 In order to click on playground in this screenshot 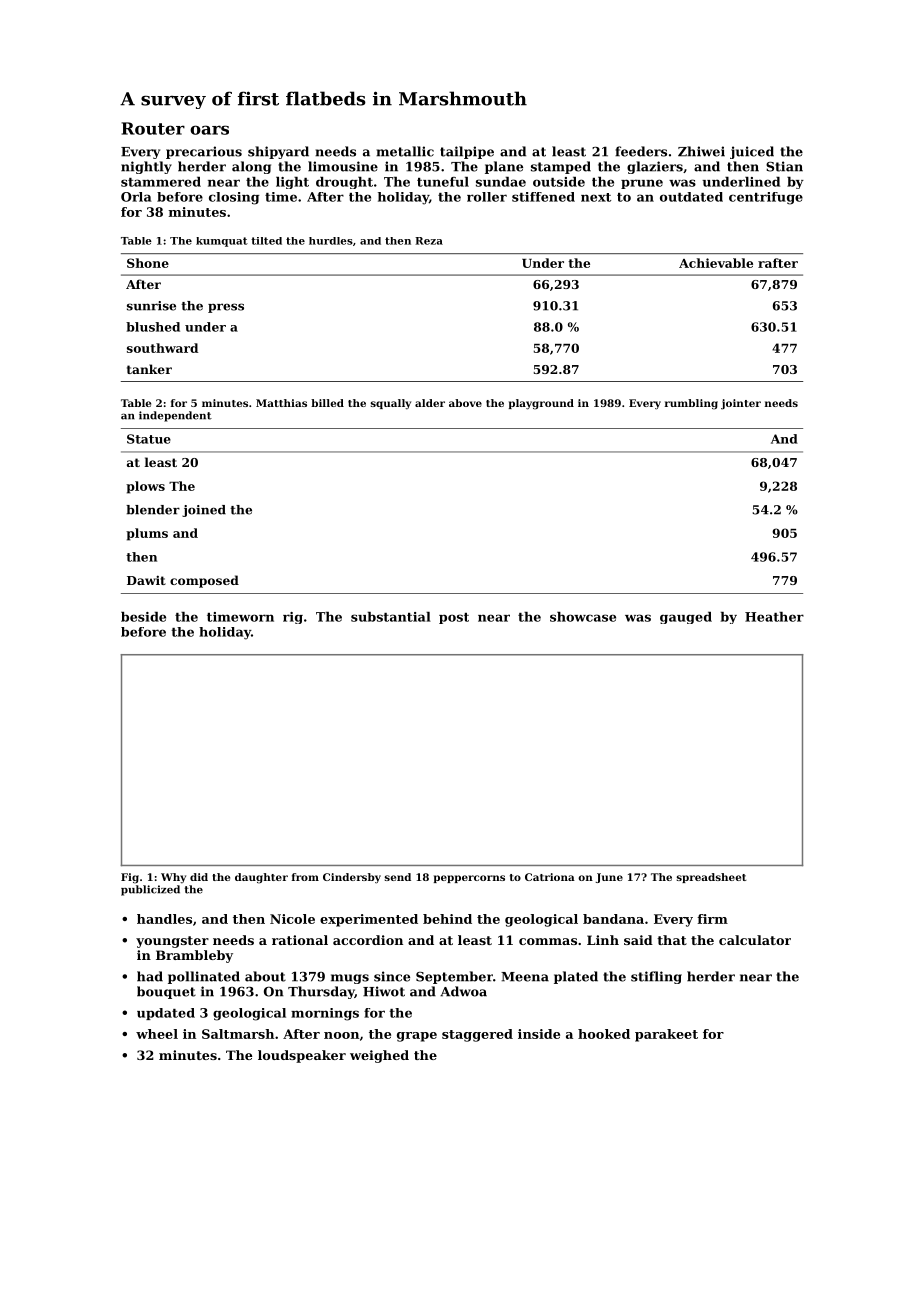, I will do `click(541, 404)`.
